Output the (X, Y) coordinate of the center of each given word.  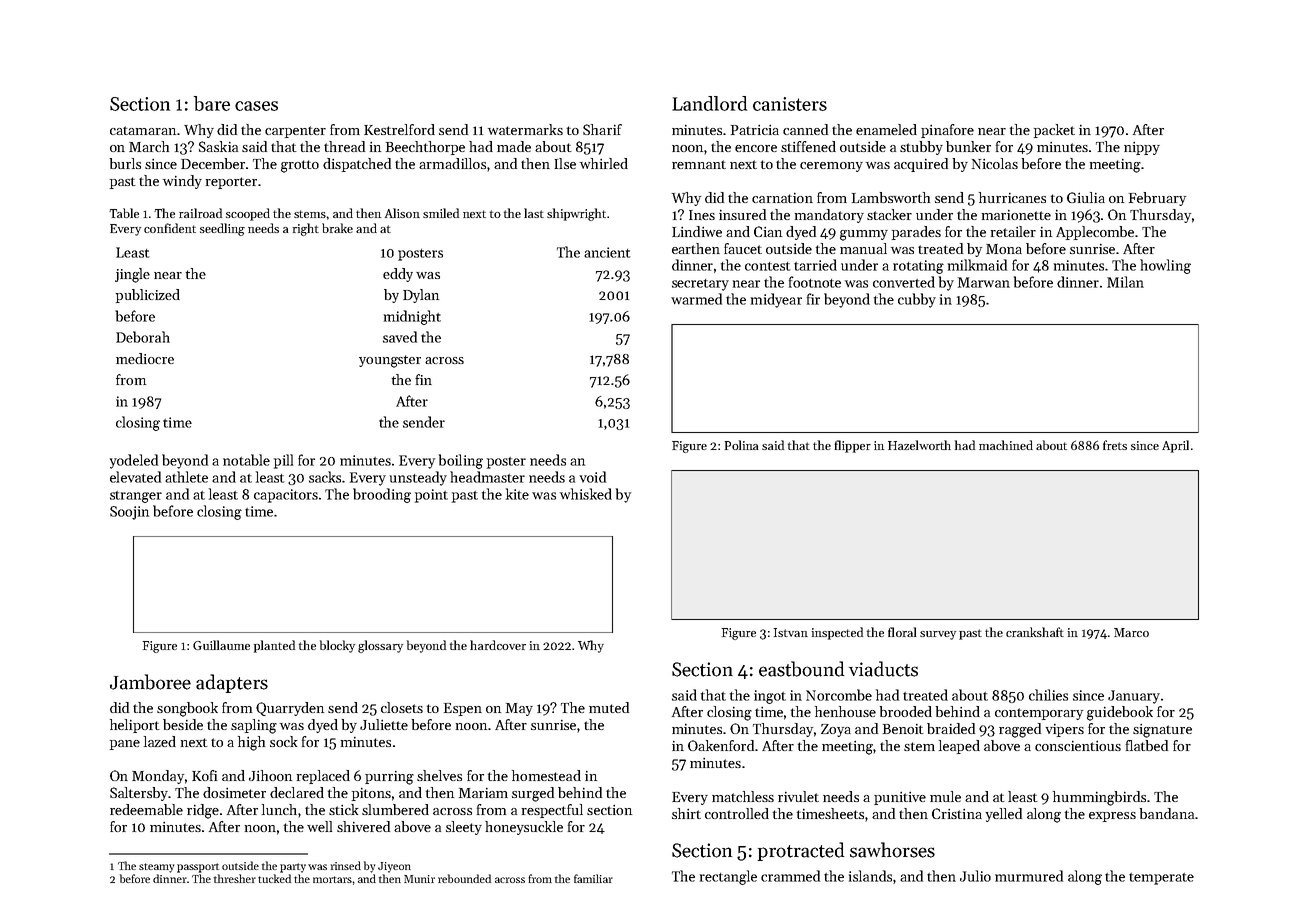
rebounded (464, 878)
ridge (203, 811)
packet (1054, 131)
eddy (398, 275)
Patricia (755, 130)
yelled (1004, 815)
